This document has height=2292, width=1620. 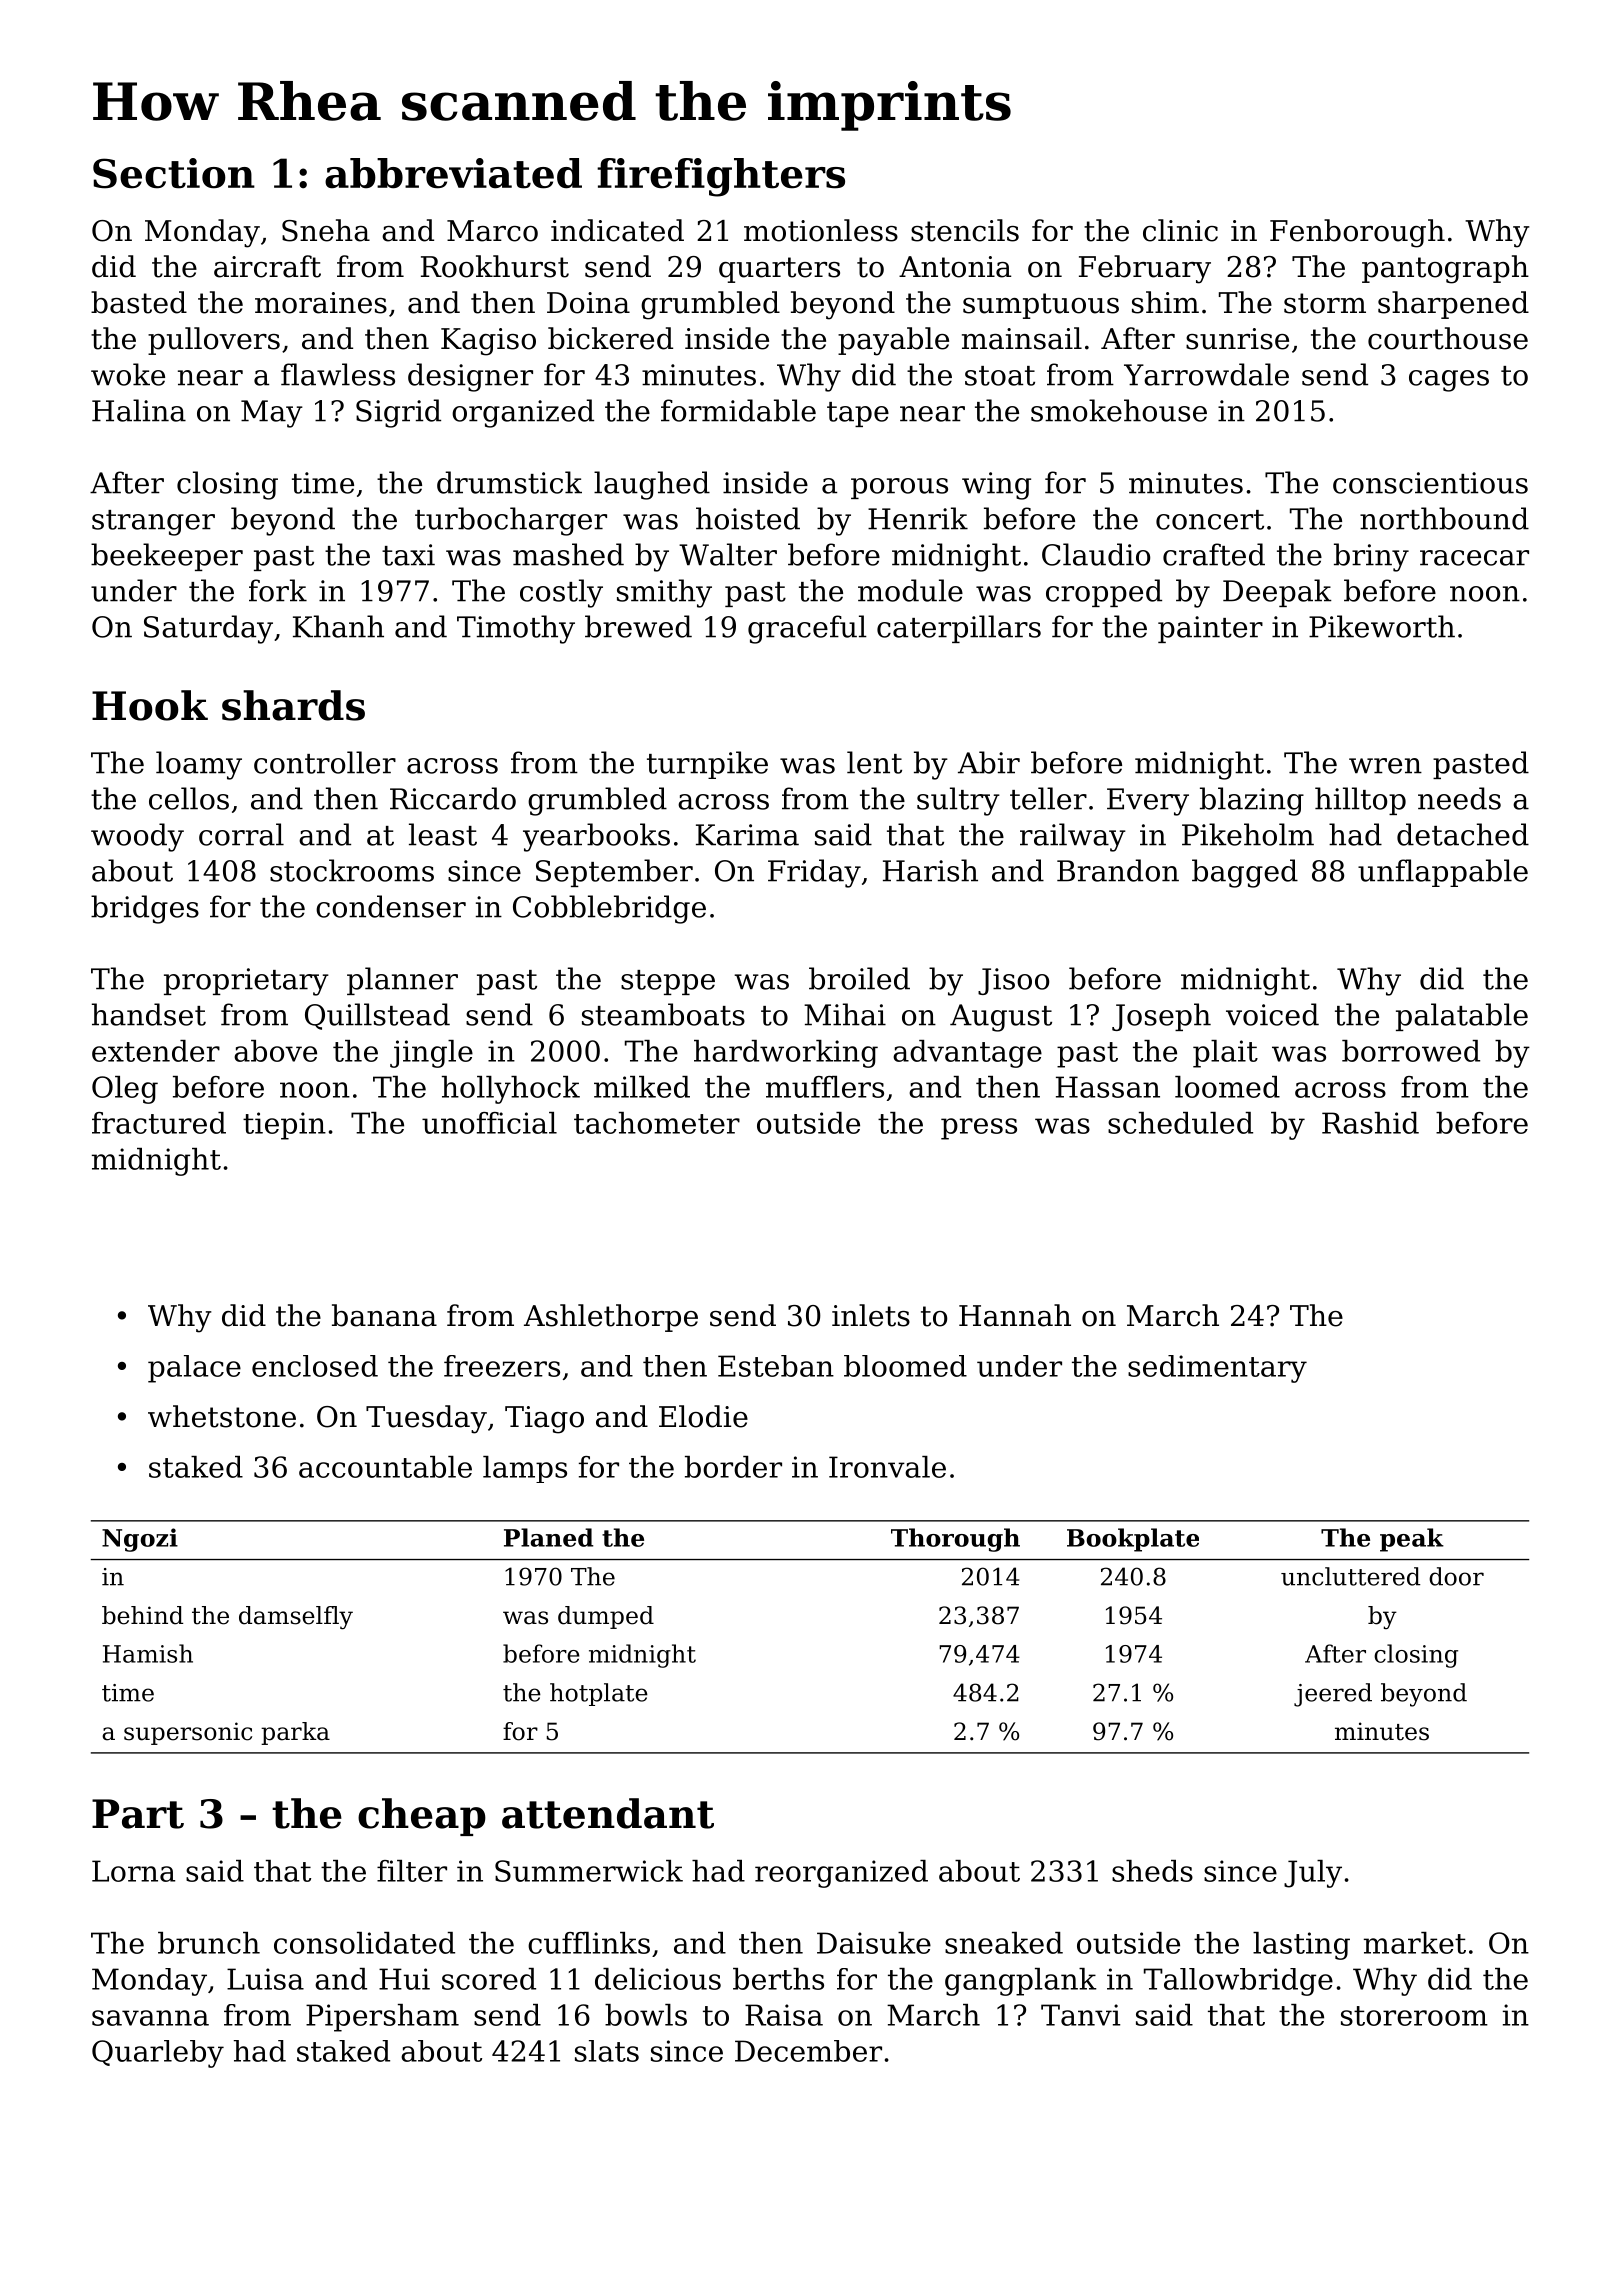 What do you see at coordinates (721, 177) in the document?
I see `firefighters` at bounding box center [721, 177].
